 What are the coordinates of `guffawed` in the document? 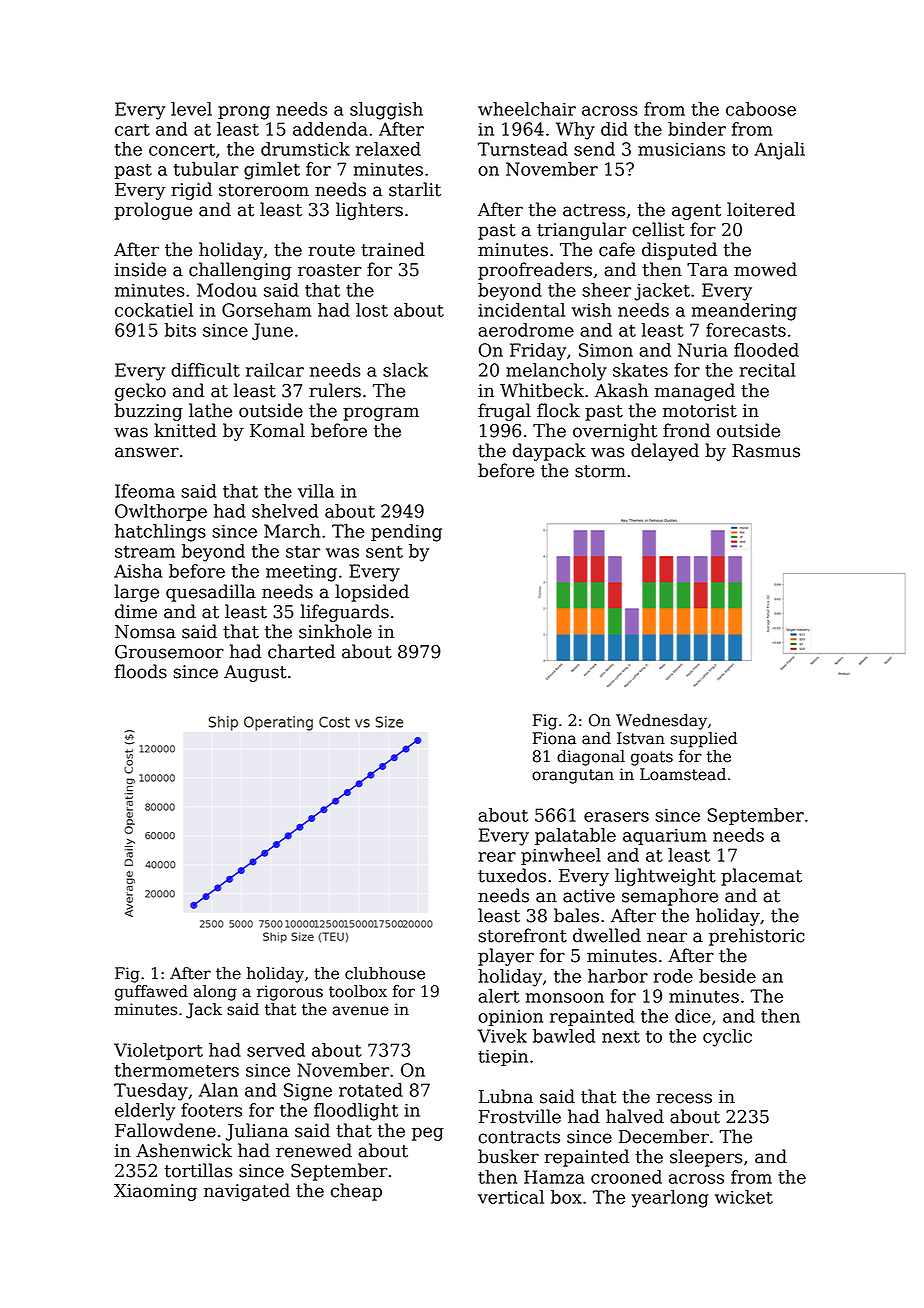 It's located at (151, 993).
